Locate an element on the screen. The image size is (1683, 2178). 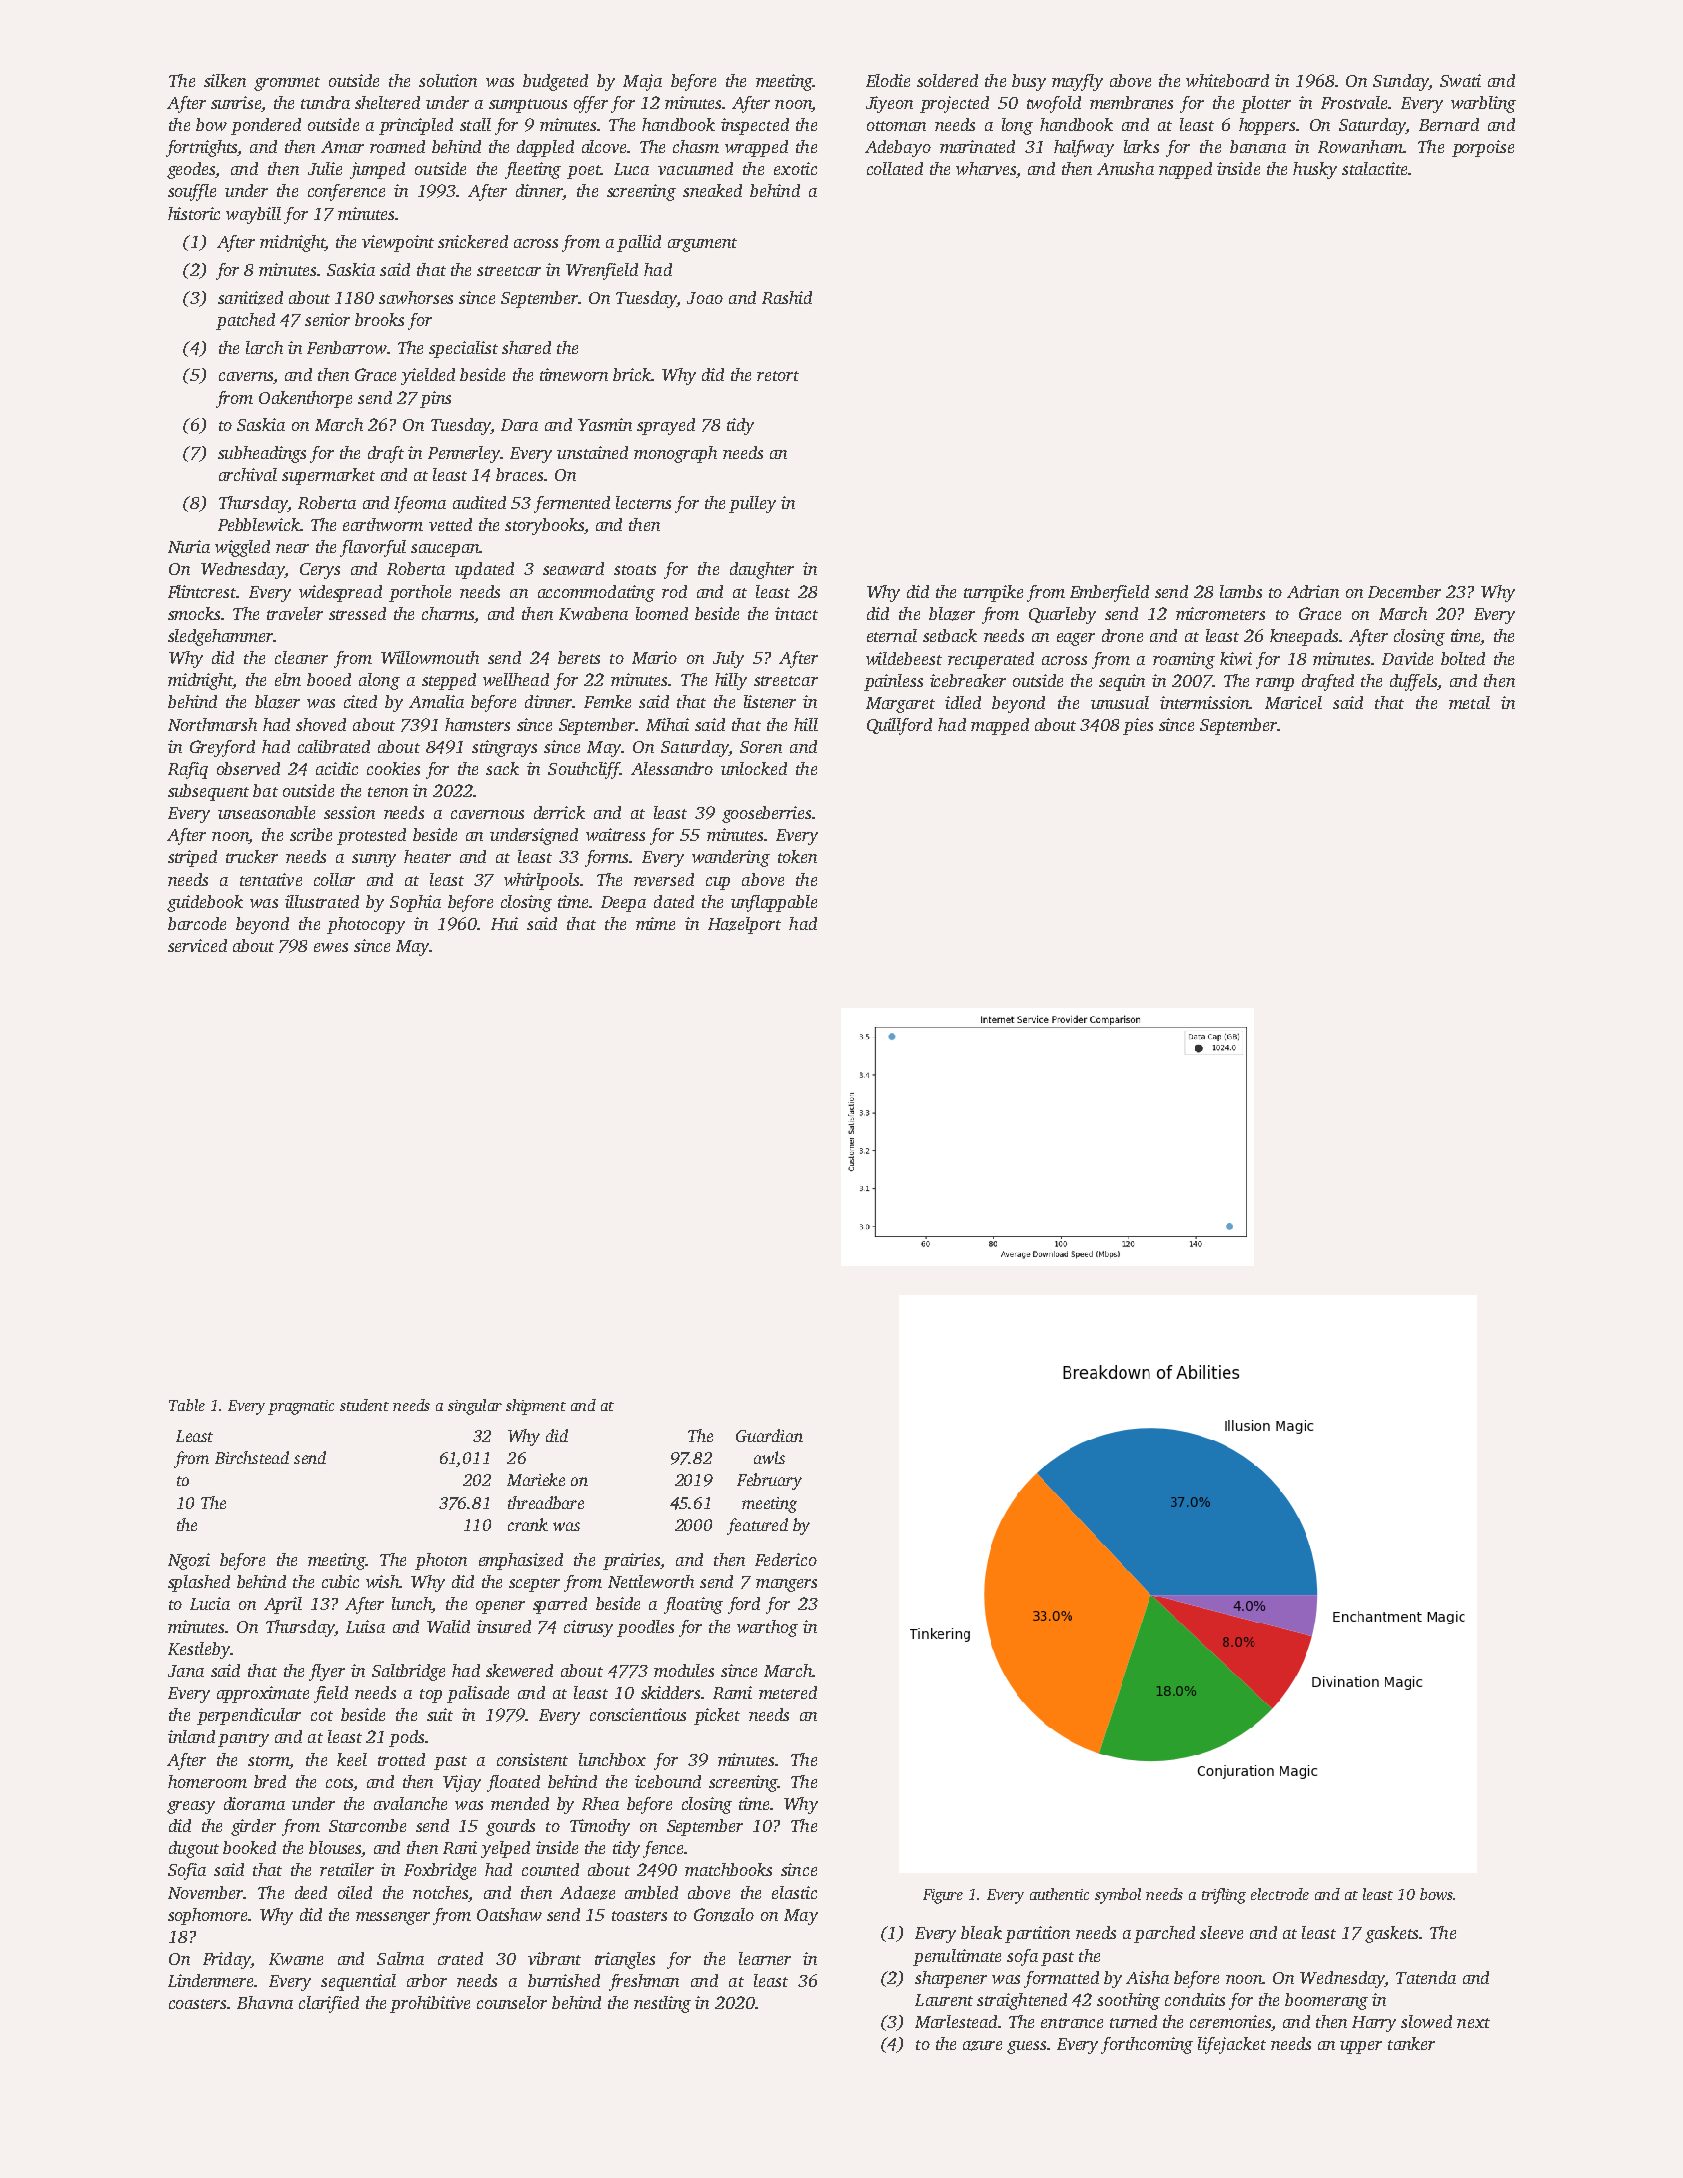
Federico is located at coordinates (786, 1559).
